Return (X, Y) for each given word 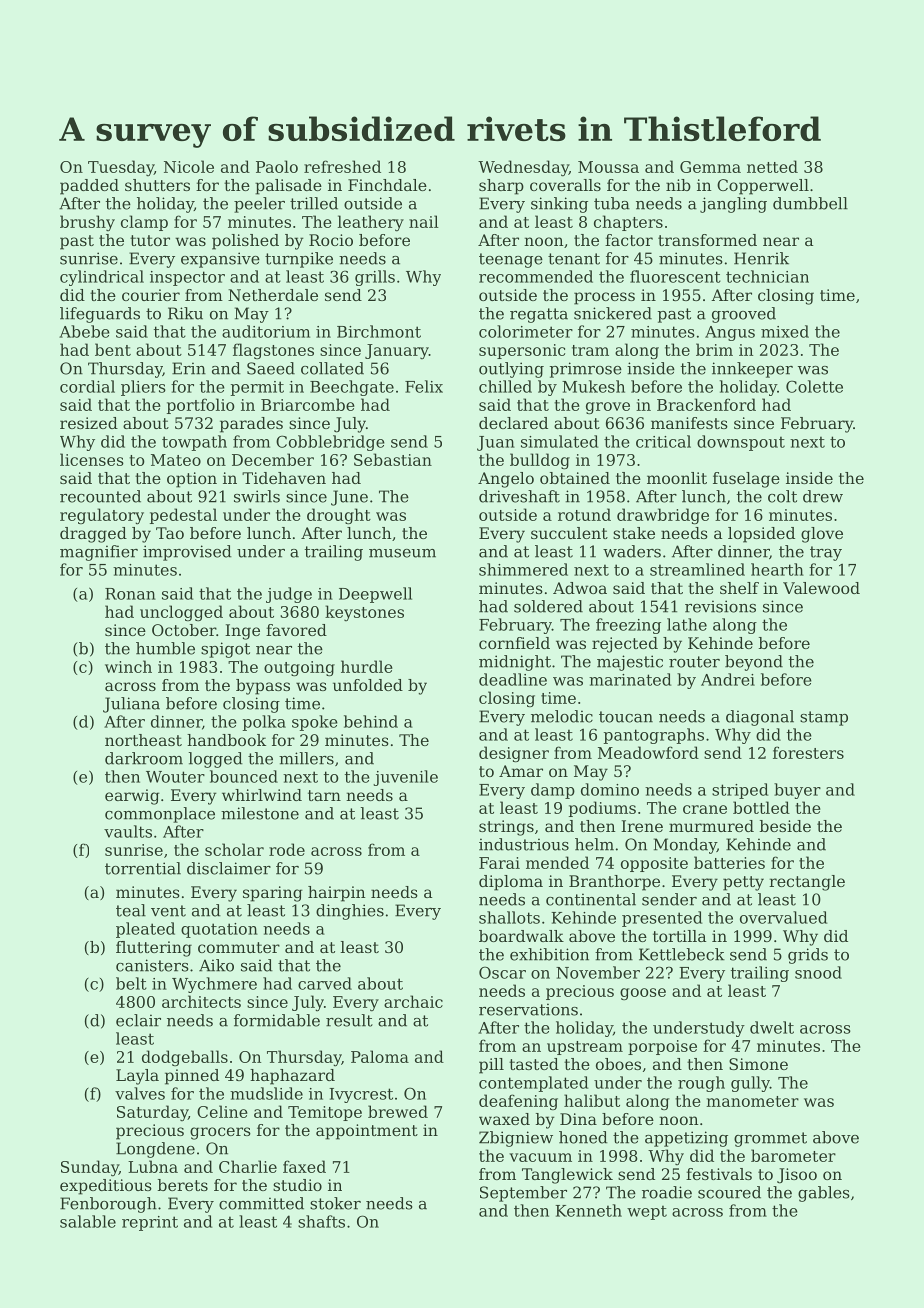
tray (826, 553)
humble (165, 648)
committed (261, 1203)
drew (823, 496)
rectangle (807, 883)
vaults (128, 831)
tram (590, 350)
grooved (744, 315)
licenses (92, 459)
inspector (187, 278)
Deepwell (375, 595)
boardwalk (521, 936)
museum (402, 553)
